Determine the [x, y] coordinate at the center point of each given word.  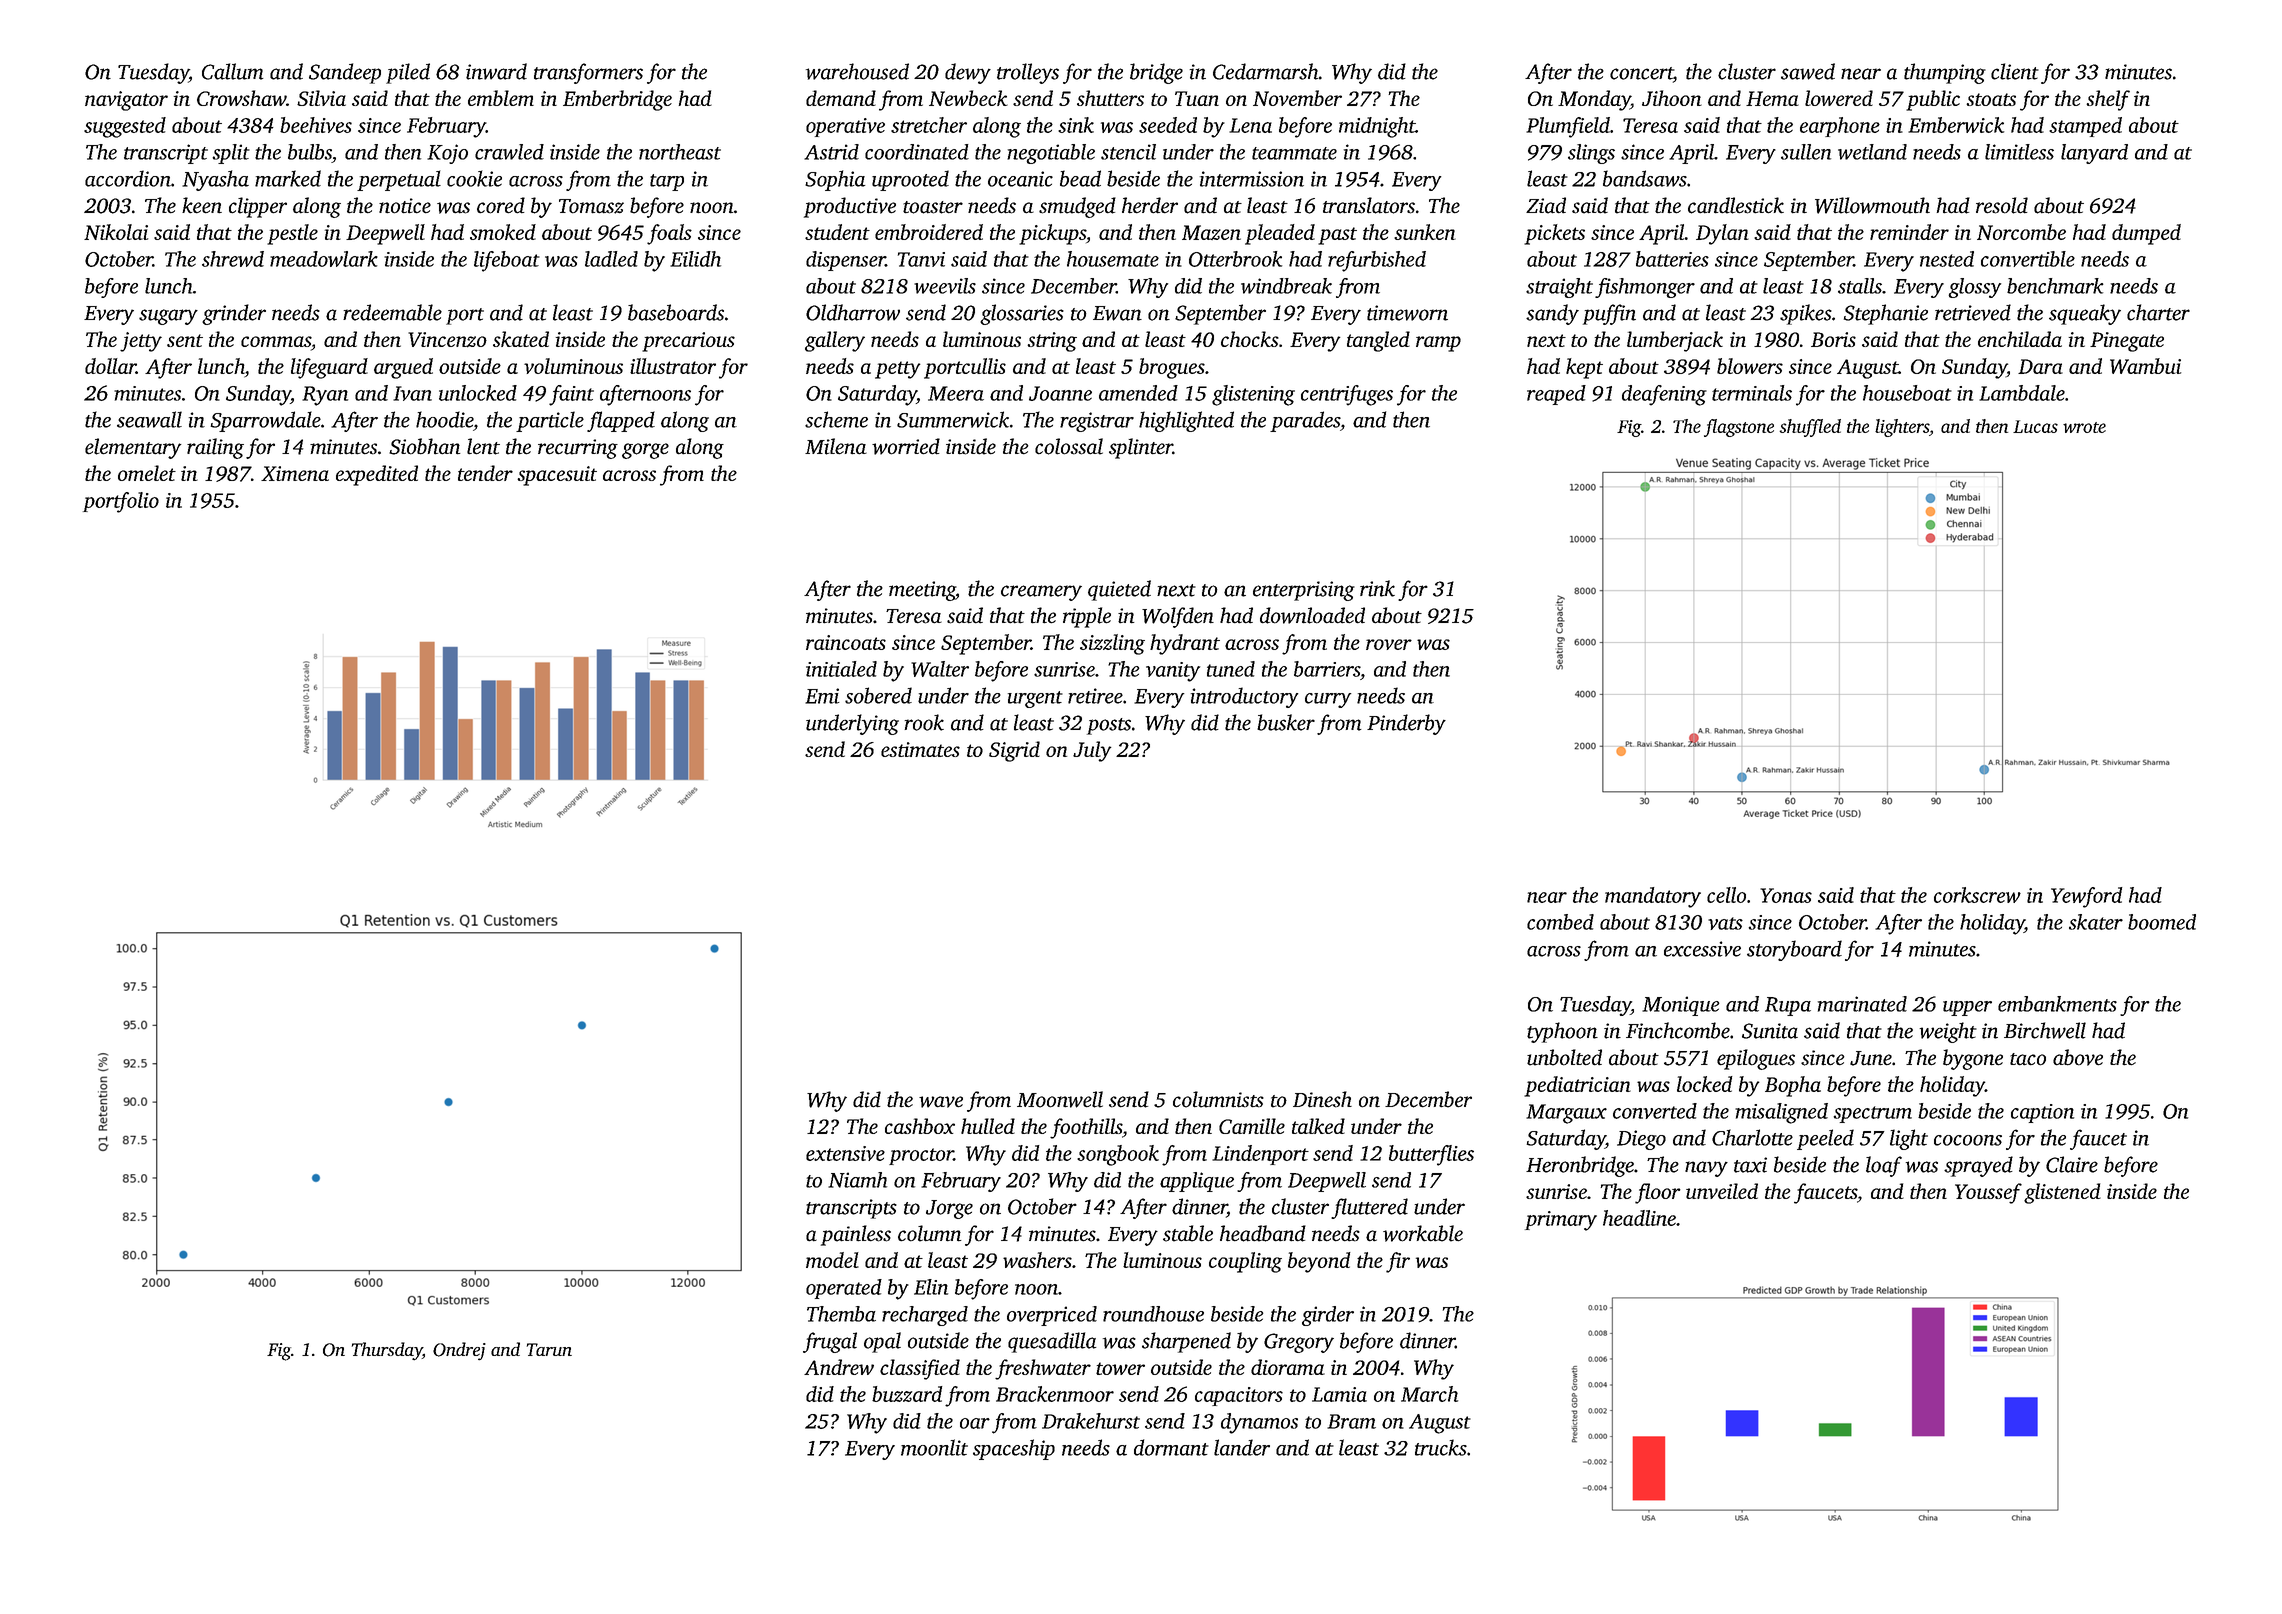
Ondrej [459, 1351]
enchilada [2020, 339]
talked [1318, 1126]
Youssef [1988, 1193]
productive [850, 207]
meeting [922, 591]
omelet [147, 473]
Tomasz [591, 206]
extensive [845, 1153]
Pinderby [1406, 724]
